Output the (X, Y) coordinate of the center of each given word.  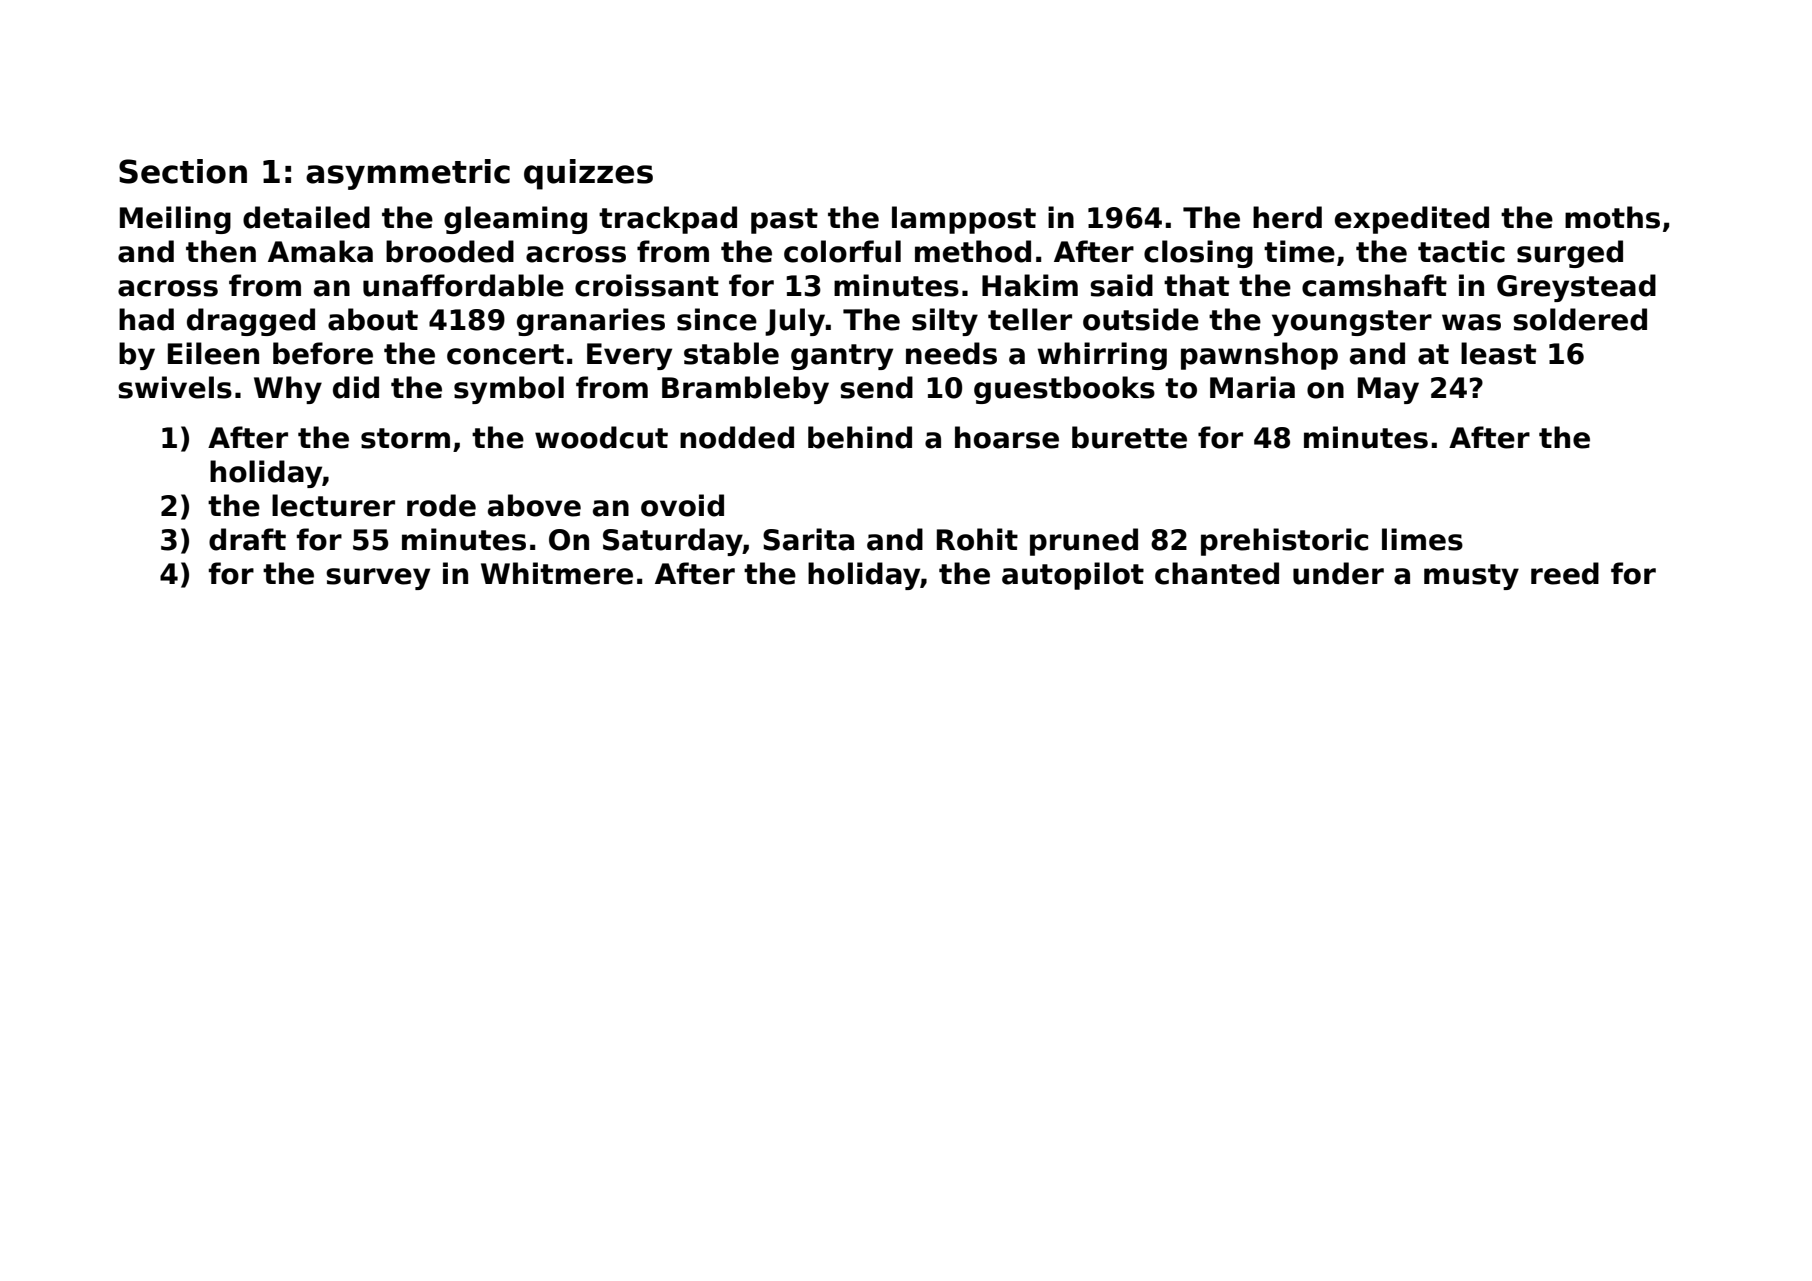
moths (1612, 217)
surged (1570, 254)
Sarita (808, 539)
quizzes (588, 174)
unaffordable (463, 285)
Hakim (1030, 285)
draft (247, 539)
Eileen (213, 353)
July (795, 322)
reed (1565, 573)
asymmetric (408, 174)
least (1498, 353)
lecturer (333, 505)
